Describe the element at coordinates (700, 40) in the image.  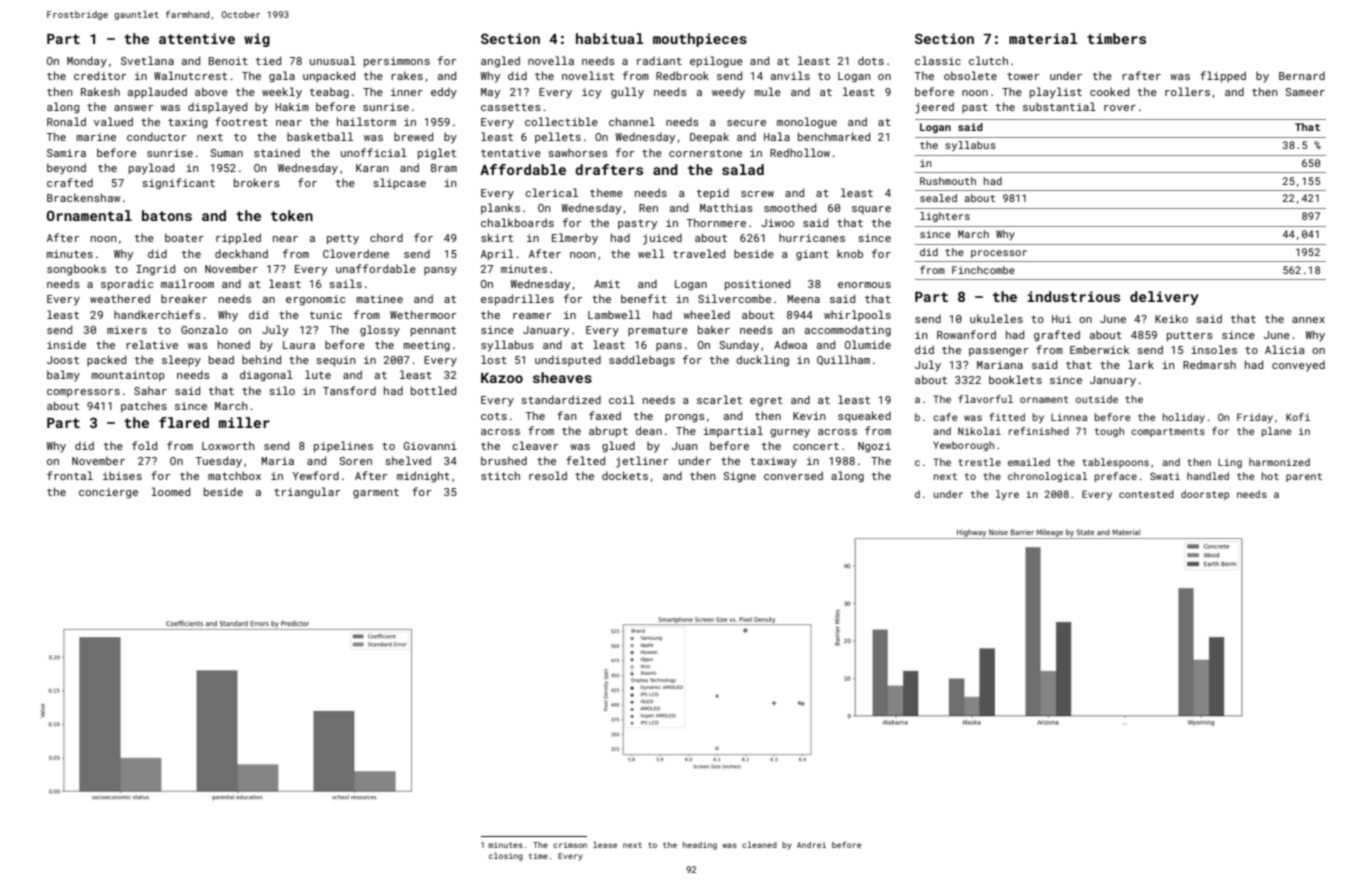
I see `mouthpieces` at that location.
